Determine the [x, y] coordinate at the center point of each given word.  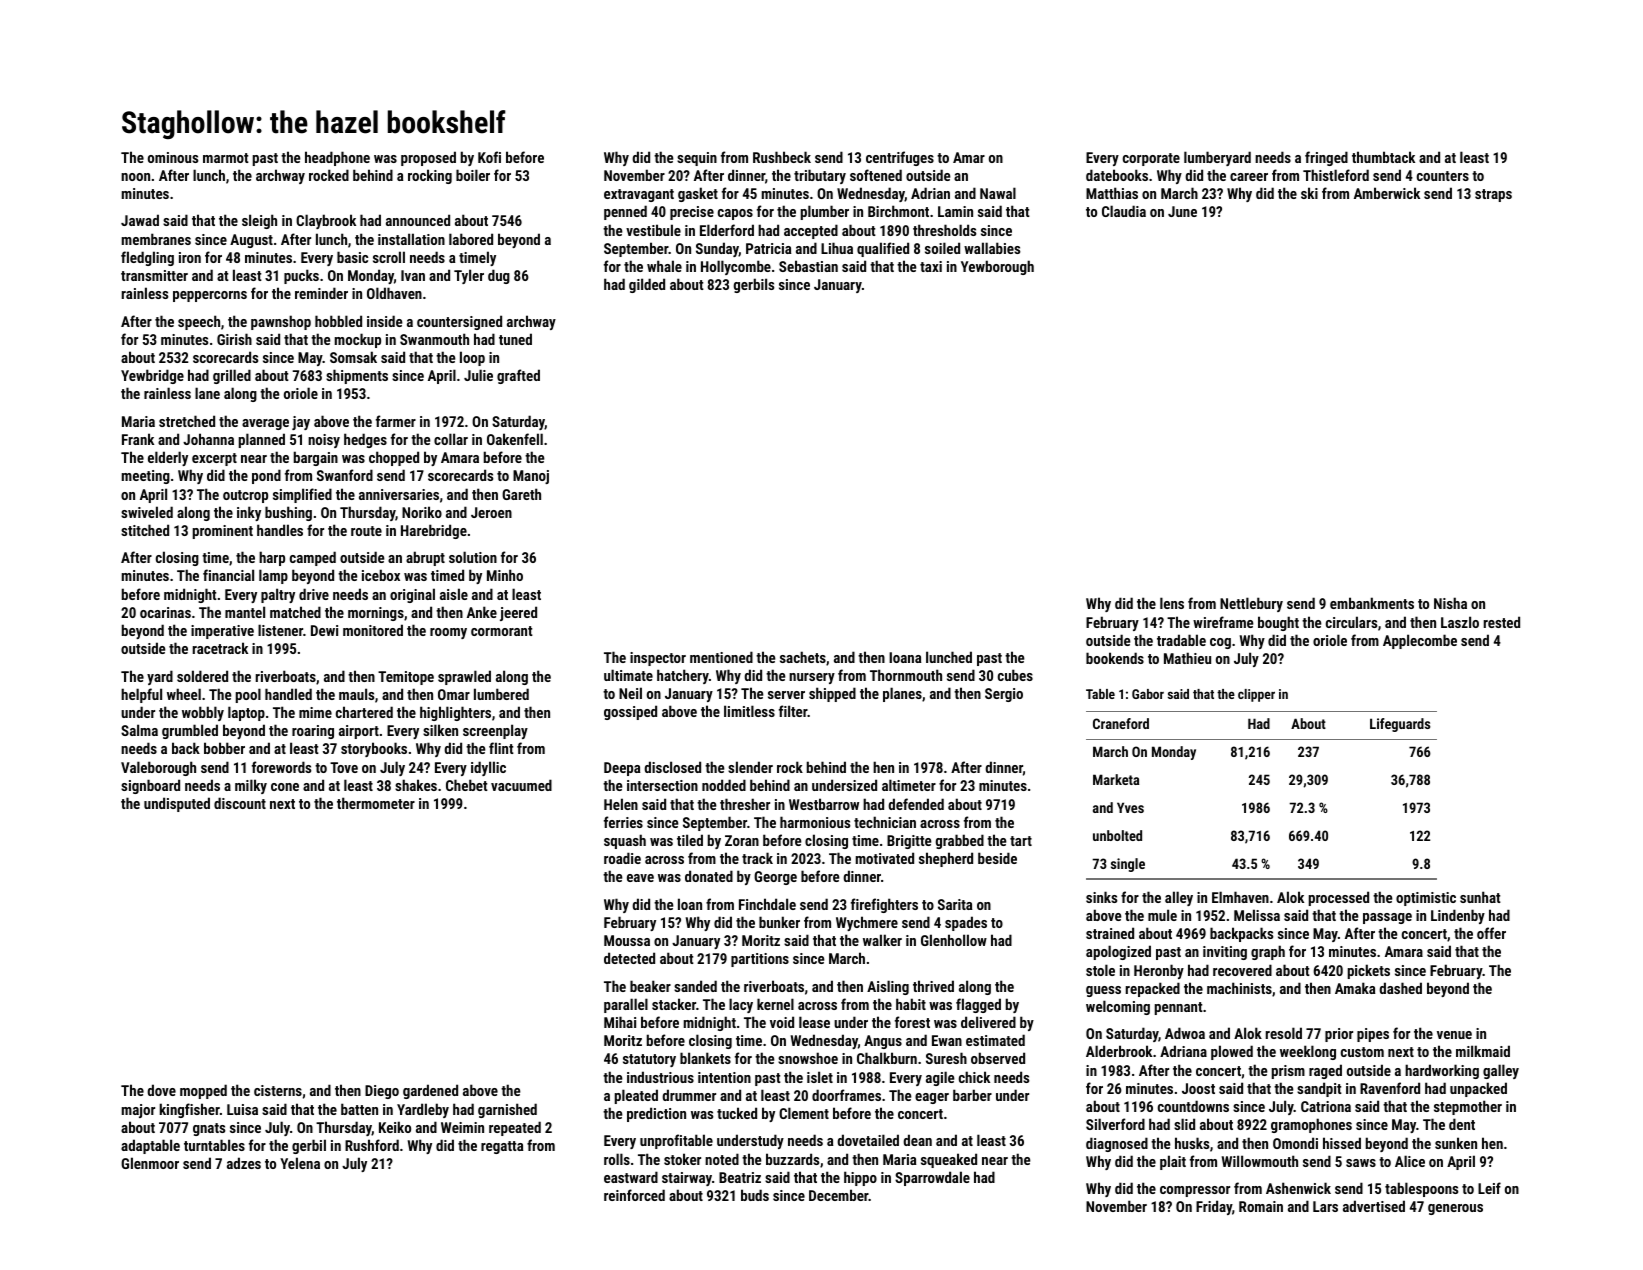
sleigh [259, 221]
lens [1172, 603]
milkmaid [1483, 1051]
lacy [741, 1005]
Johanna [208, 439]
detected [629, 958]
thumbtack [1383, 157]
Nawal [998, 193]
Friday [1214, 1207]
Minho [505, 575]
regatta [502, 1147]
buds [755, 1195]
